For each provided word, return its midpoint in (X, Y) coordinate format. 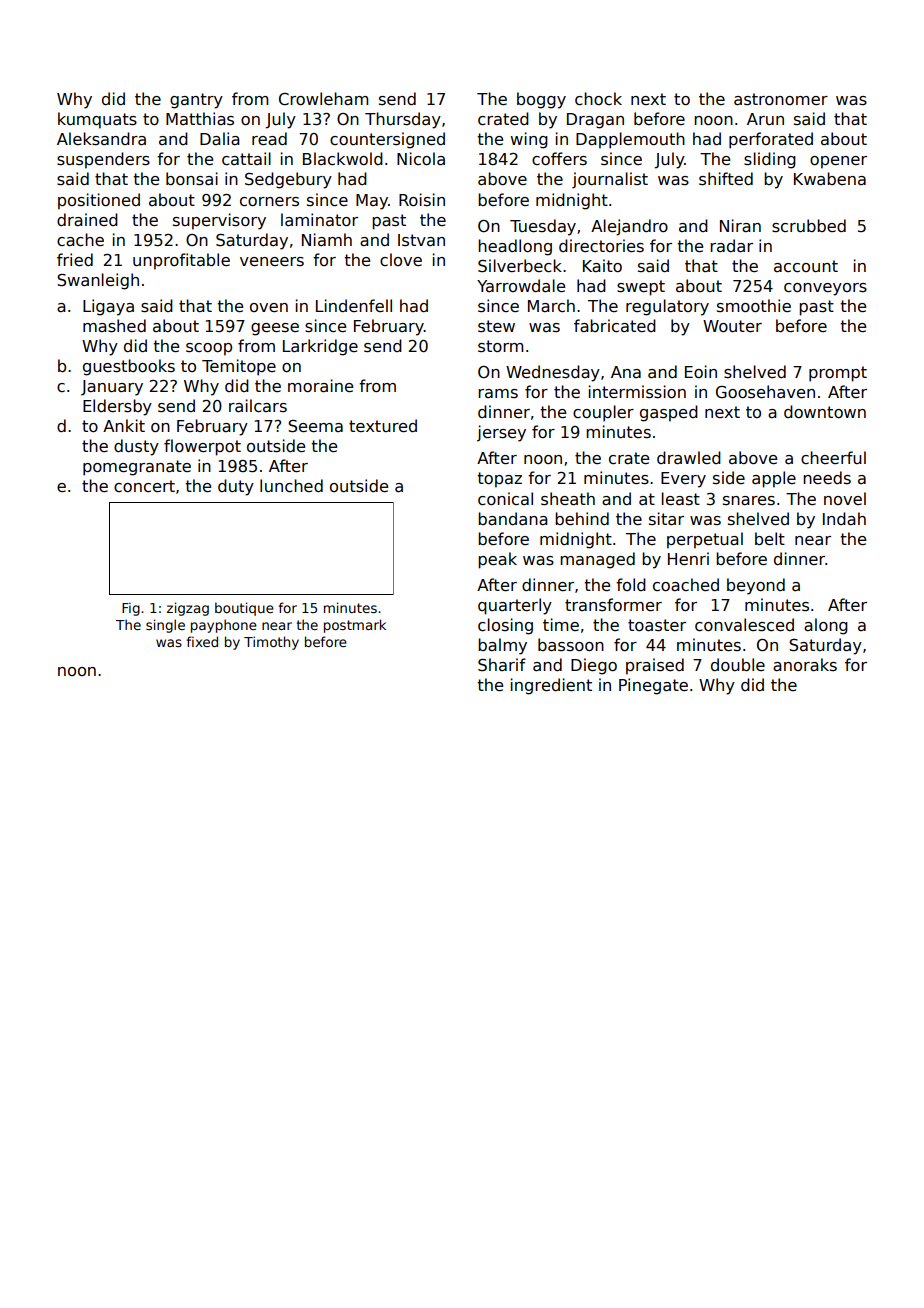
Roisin (422, 199)
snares (749, 501)
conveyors (825, 289)
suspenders (103, 160)
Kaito (602, 266)
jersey (501, 433)
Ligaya (108, 307)
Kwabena (830, 178)
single (165, 626)
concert (144, 486)
